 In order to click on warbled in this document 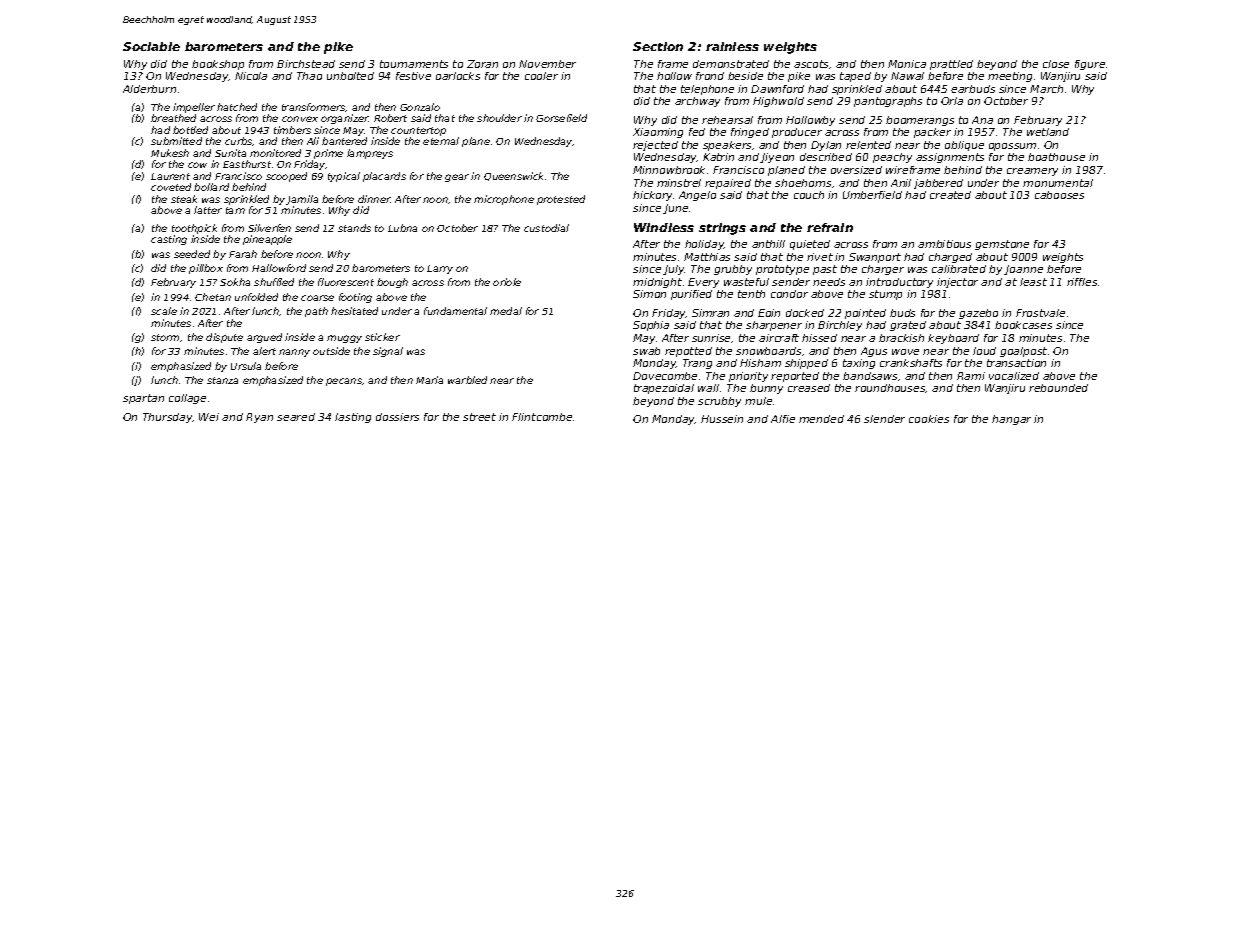, I will do `click(467, 380)`.
